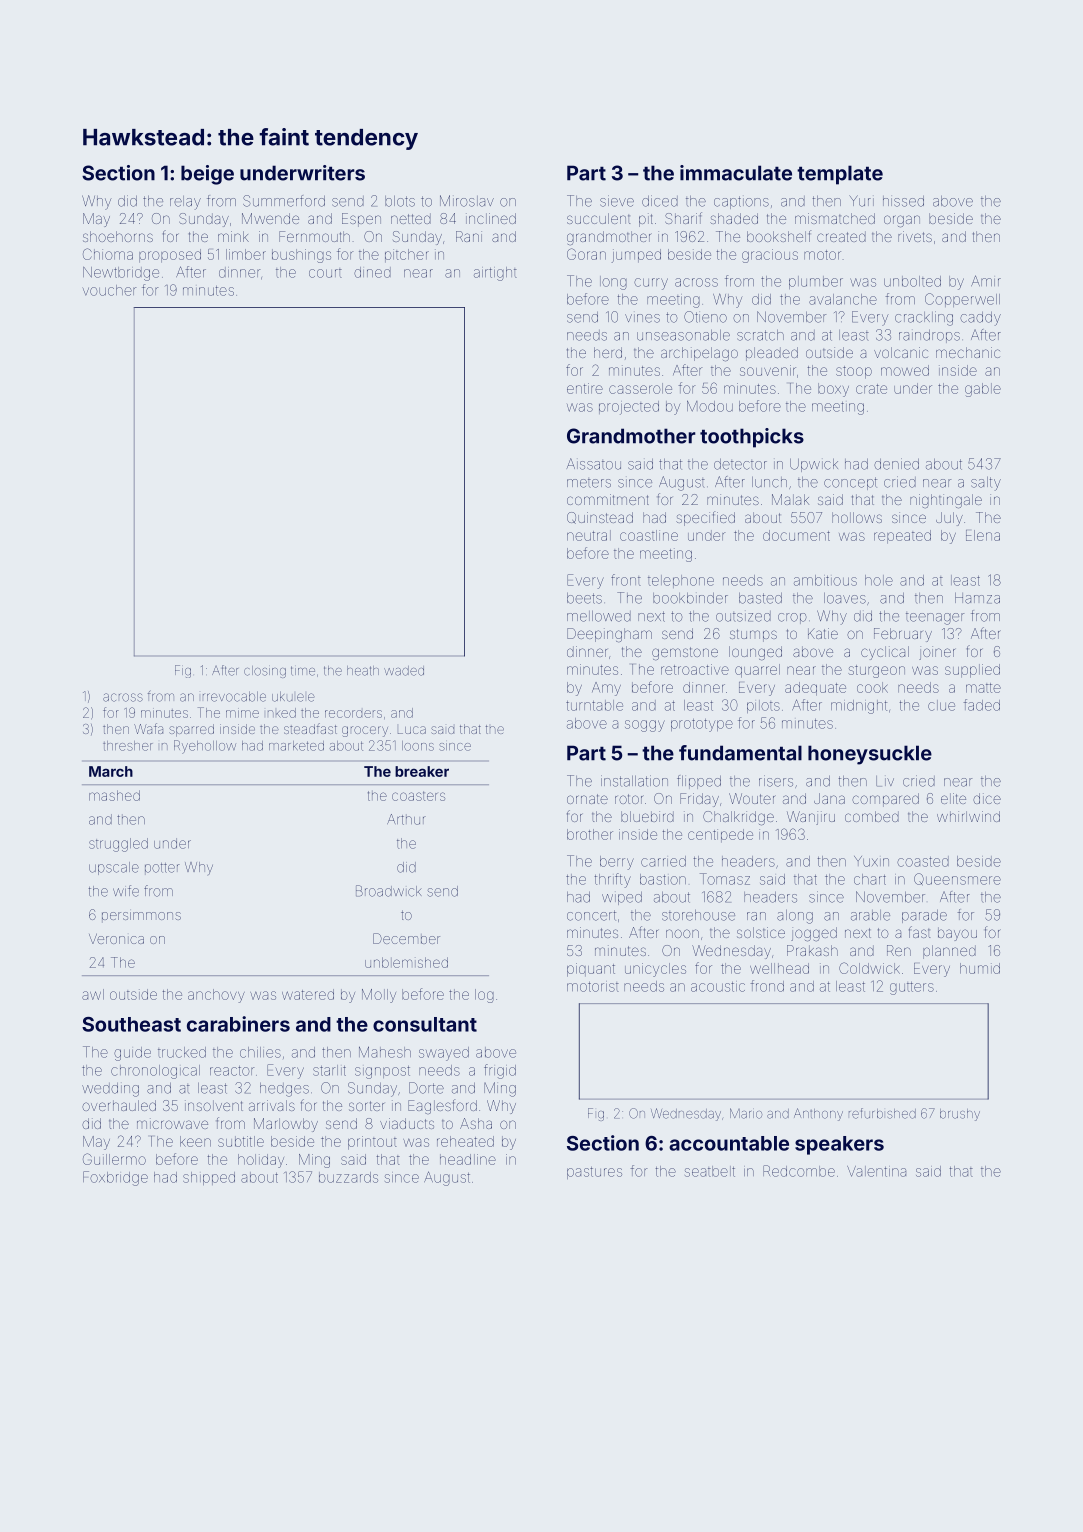 This image has width=1083, height=1532. Describe the element at coordinates (790, 499) in the image. I see `Malak` at that location.
